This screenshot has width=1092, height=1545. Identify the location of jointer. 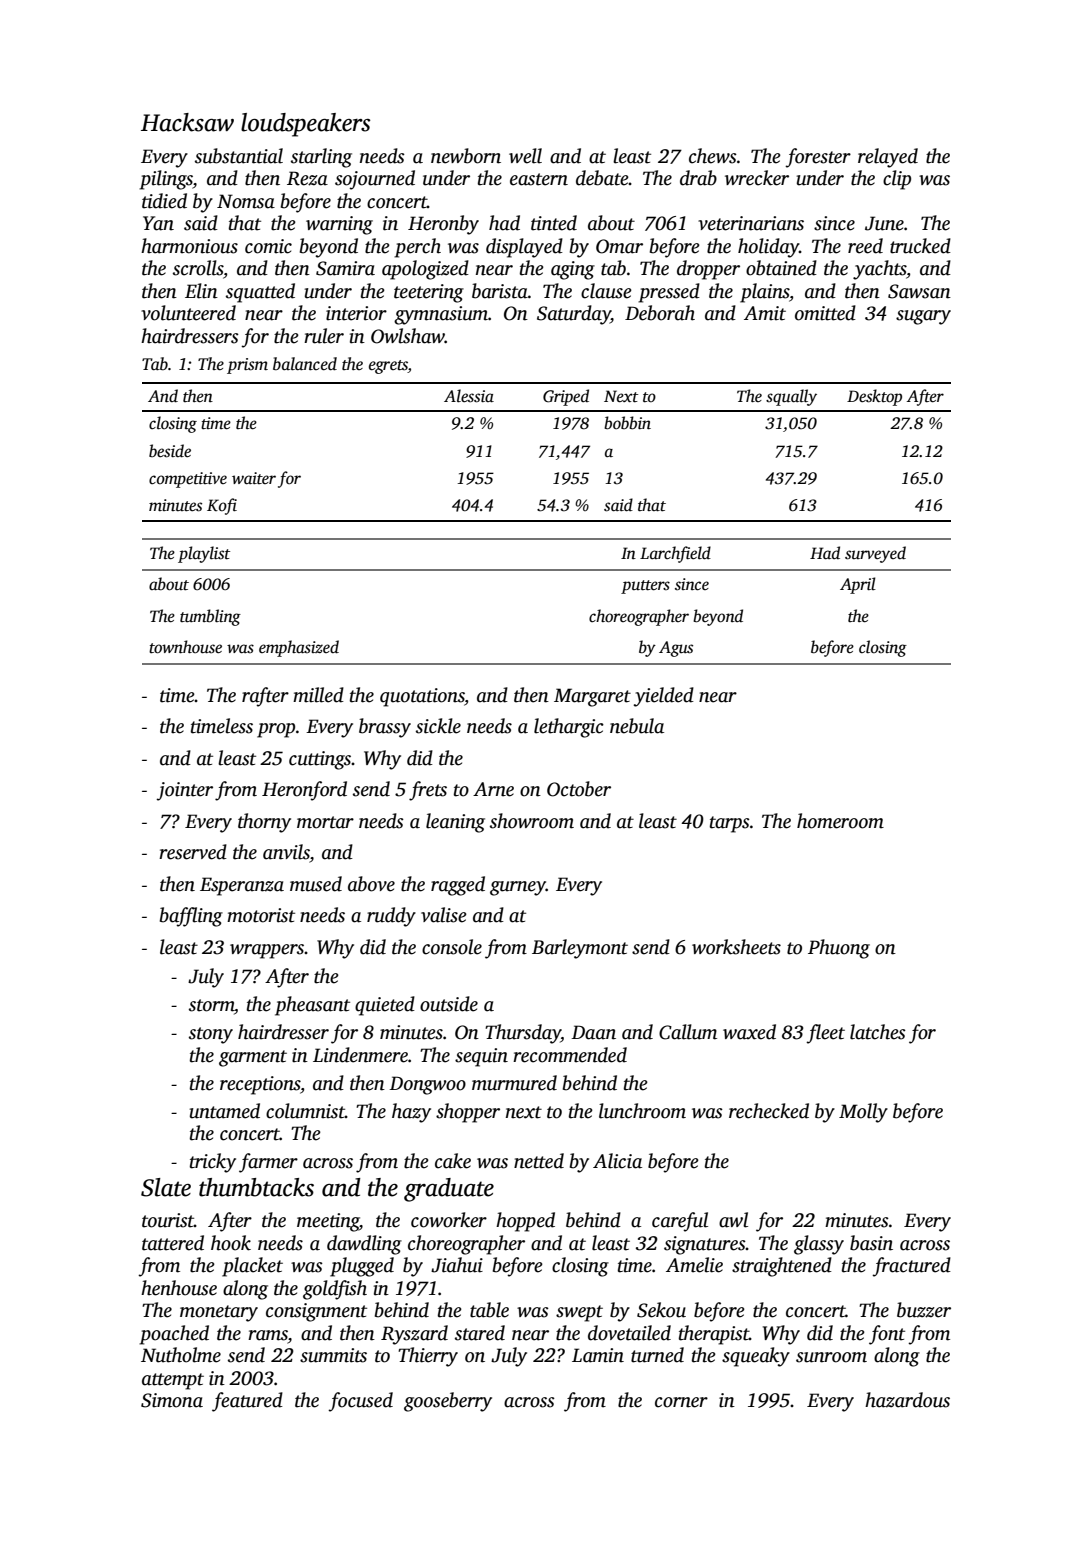
(184, 791).
